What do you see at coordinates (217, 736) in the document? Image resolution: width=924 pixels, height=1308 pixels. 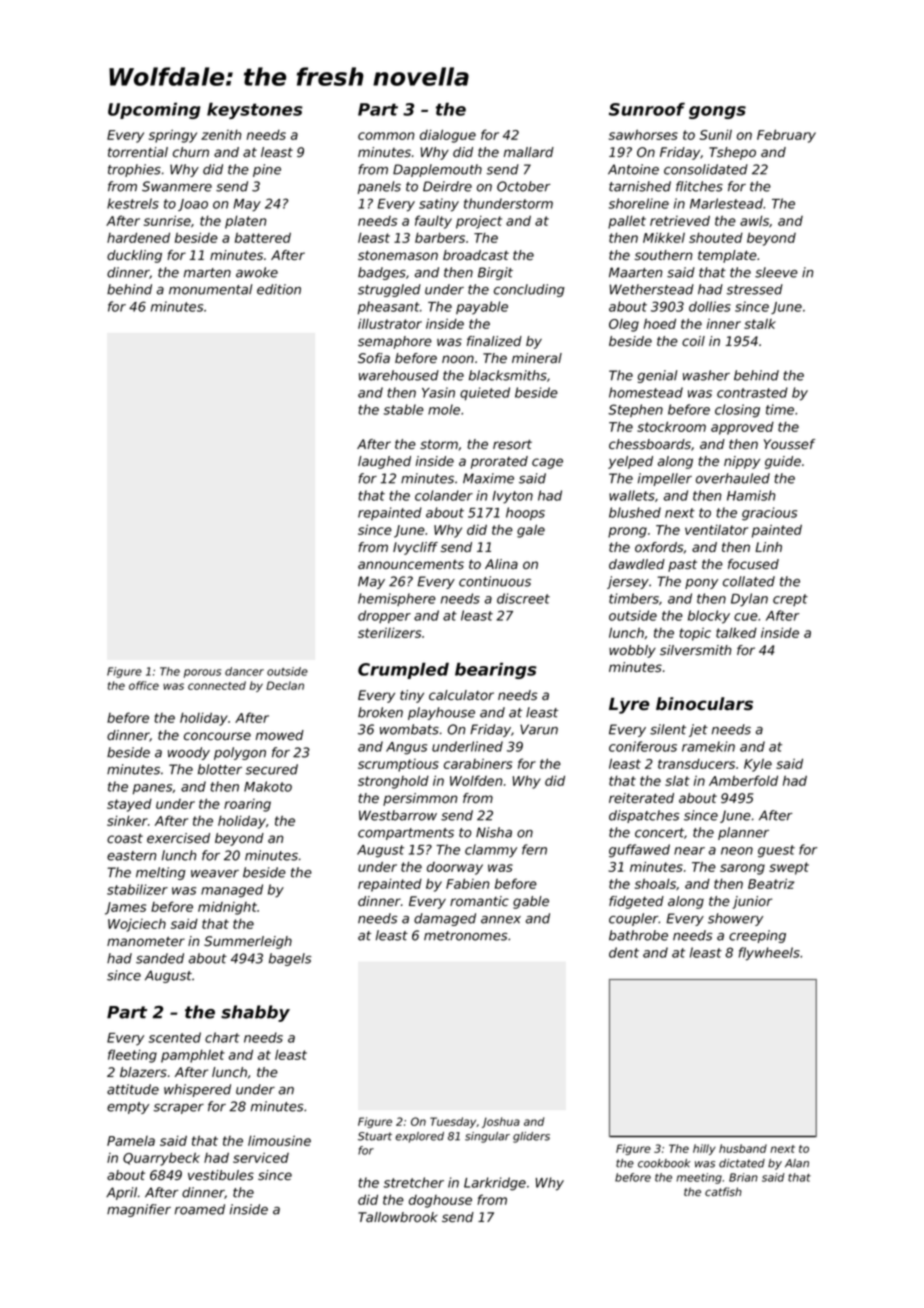 I see `concourse` at bounding box center [217, 736].
